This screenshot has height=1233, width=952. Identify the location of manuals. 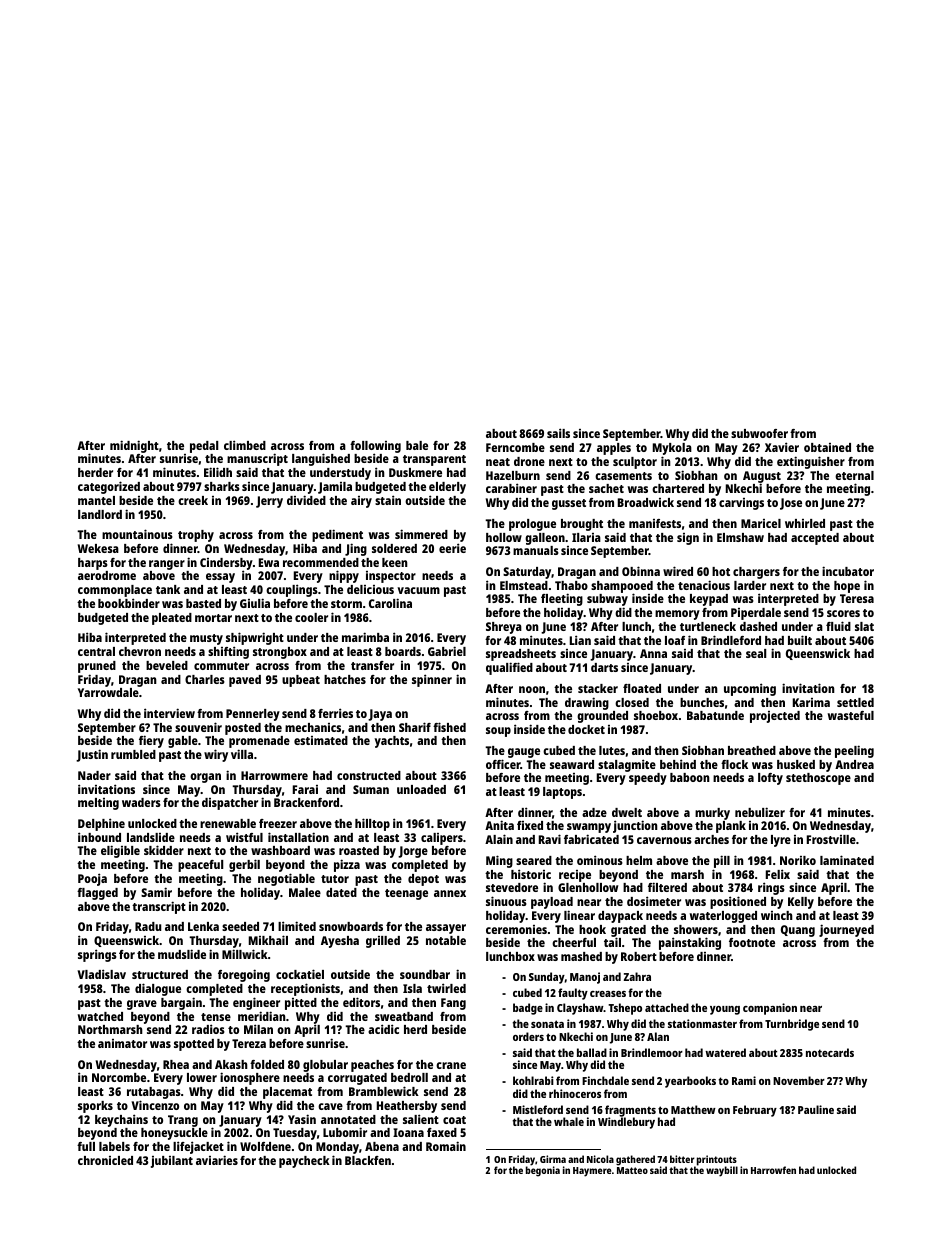
(536, 550).
